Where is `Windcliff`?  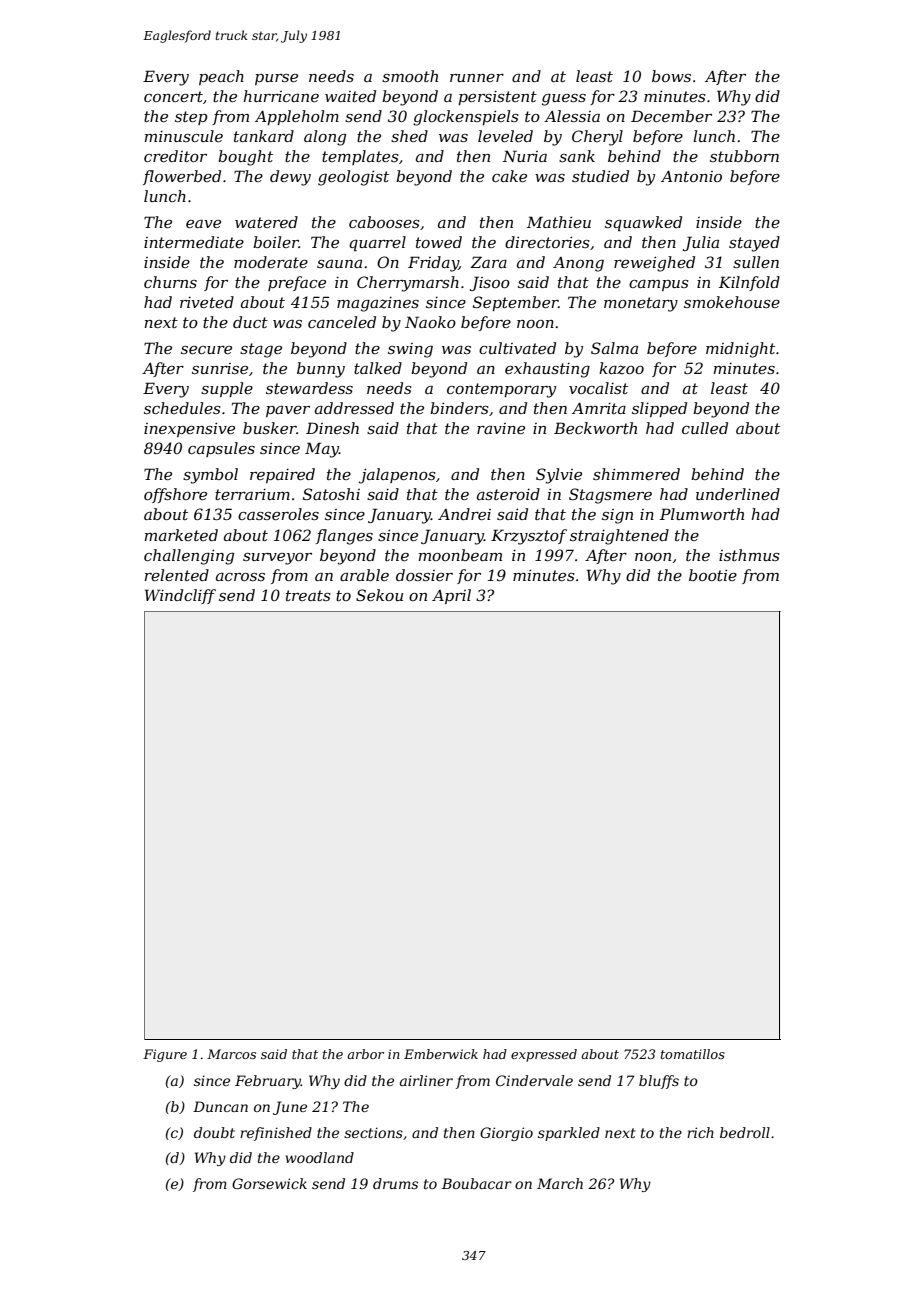 Windcliff is located at coordinates (180, 596).
